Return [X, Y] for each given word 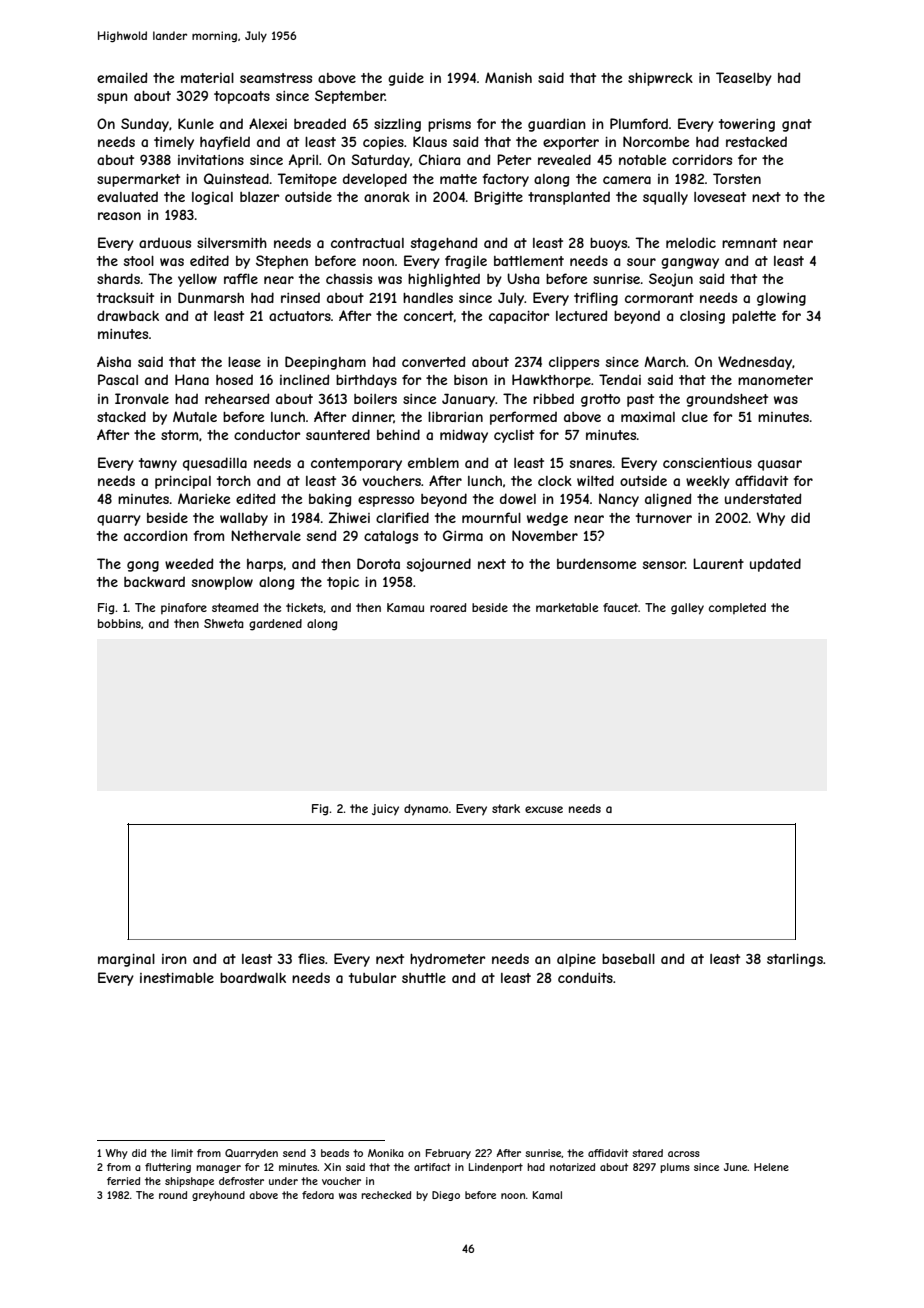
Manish [508, 77]
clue [695, 417]
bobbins [119, 623]
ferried [123, 1181]
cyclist [514, 436]
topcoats [242, 97]
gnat [797, 125]
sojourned [439, 565]
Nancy [619, 500]
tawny [158, 464]
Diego [446, 1196]
